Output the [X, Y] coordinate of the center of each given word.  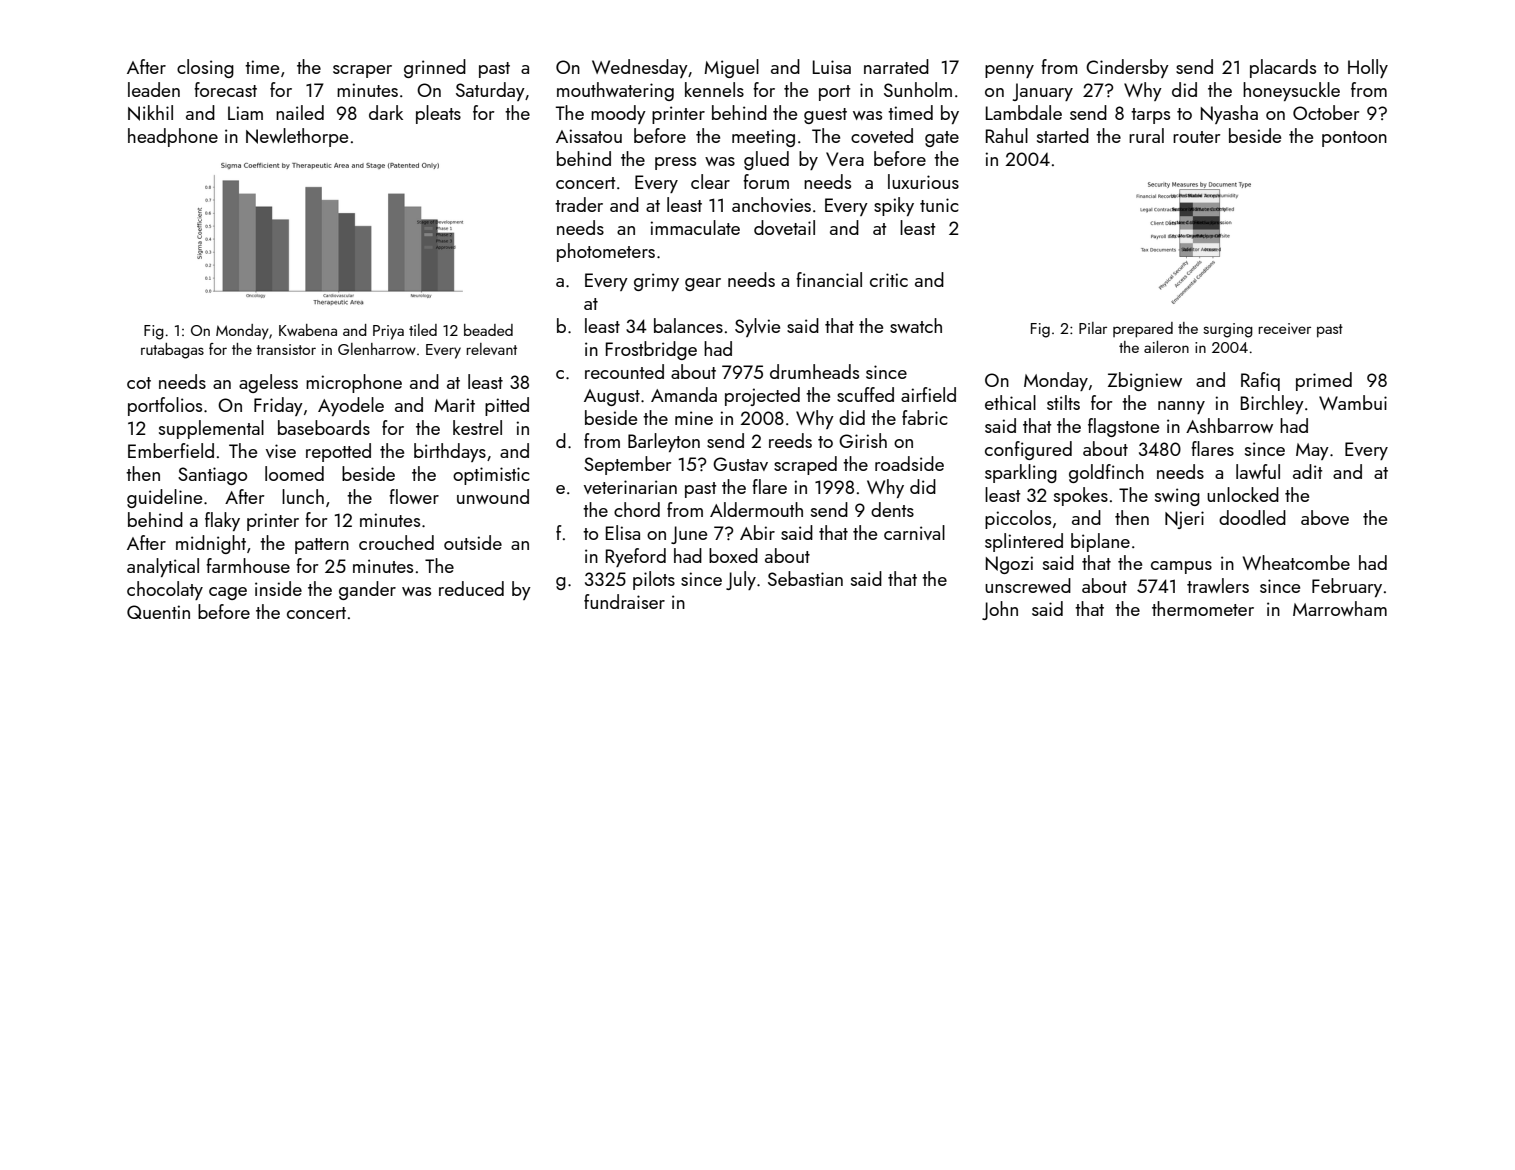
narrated [896, 66]
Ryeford [636, 557]
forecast [225, 89]
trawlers [1218, 585]
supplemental [211, 429]
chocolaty [165, 590]
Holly [1368, 68]
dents [892, 509]
